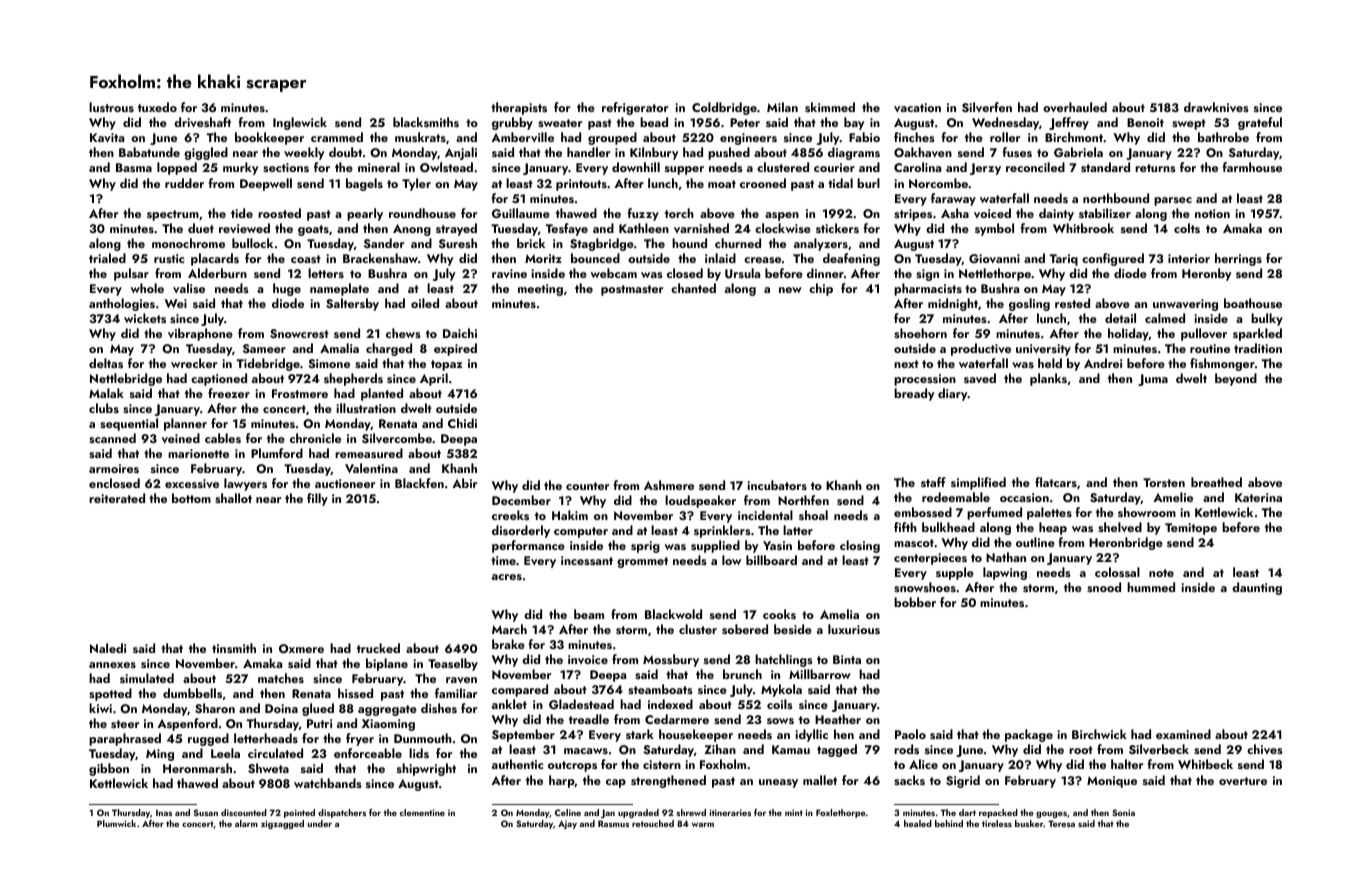 This screenshot has width=1372, height=887. I want to click on Leela, so click(225, 753).
